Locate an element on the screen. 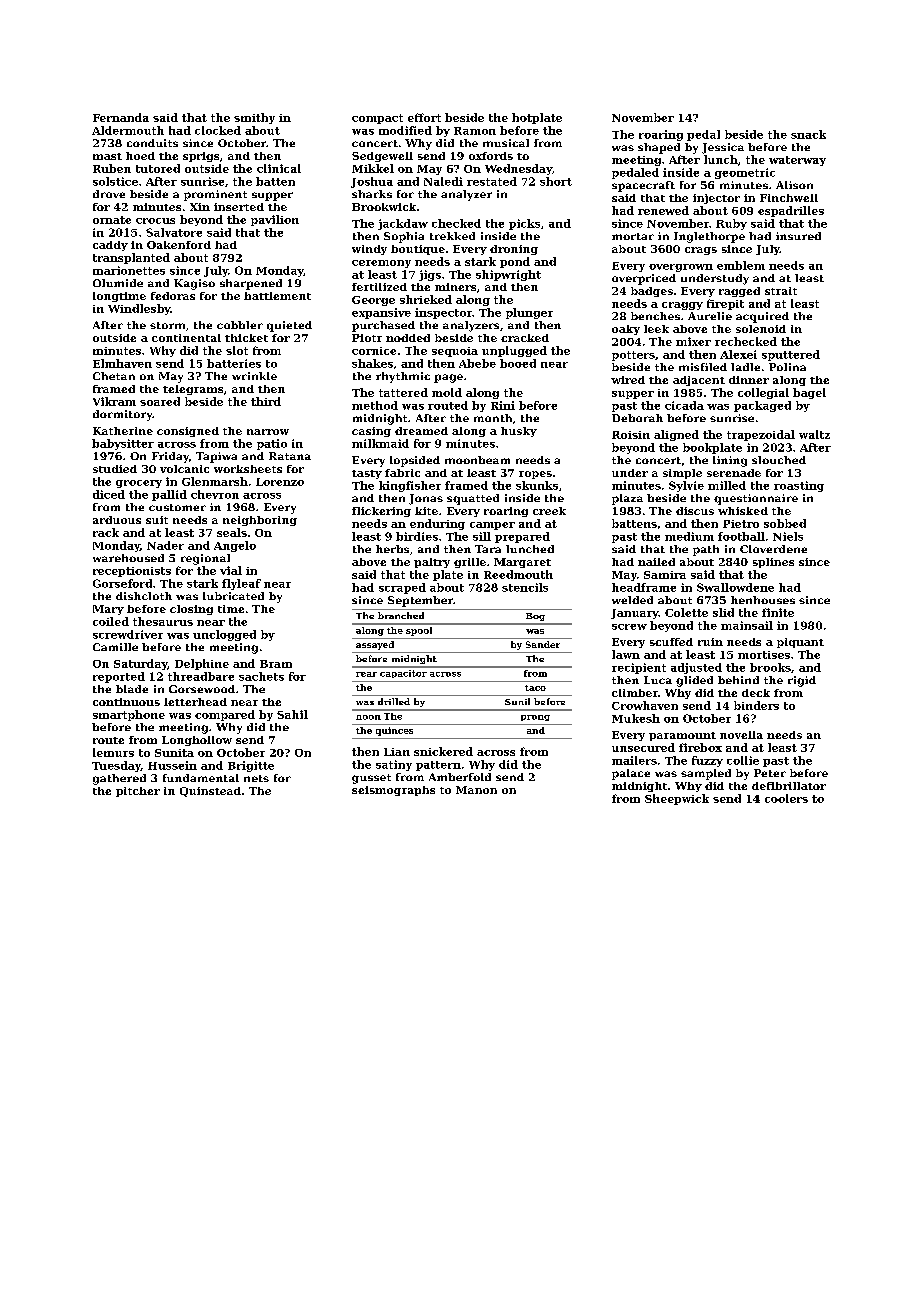 This screenshot has width=924, height=1308. compact is located at coordinates (377, 119).
